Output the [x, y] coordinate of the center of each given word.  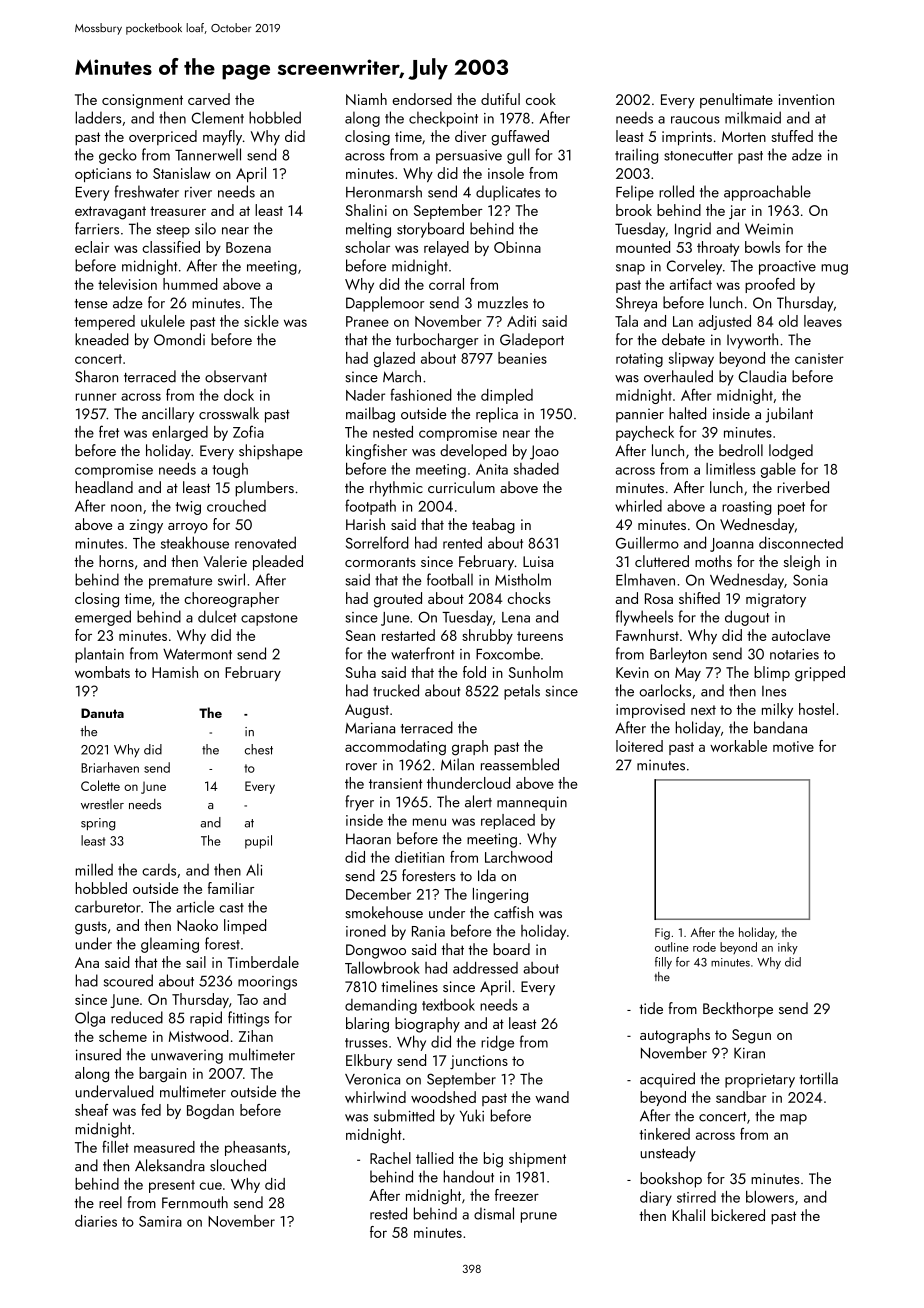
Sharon [96, 376]
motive [793, 746]
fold [474, 672]
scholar [367, 247]
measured [164, 1147]
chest [259, 749]
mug [834, 269]
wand [552, 1097]
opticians [103, 175]
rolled [676, 191]
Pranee [367, 321]
